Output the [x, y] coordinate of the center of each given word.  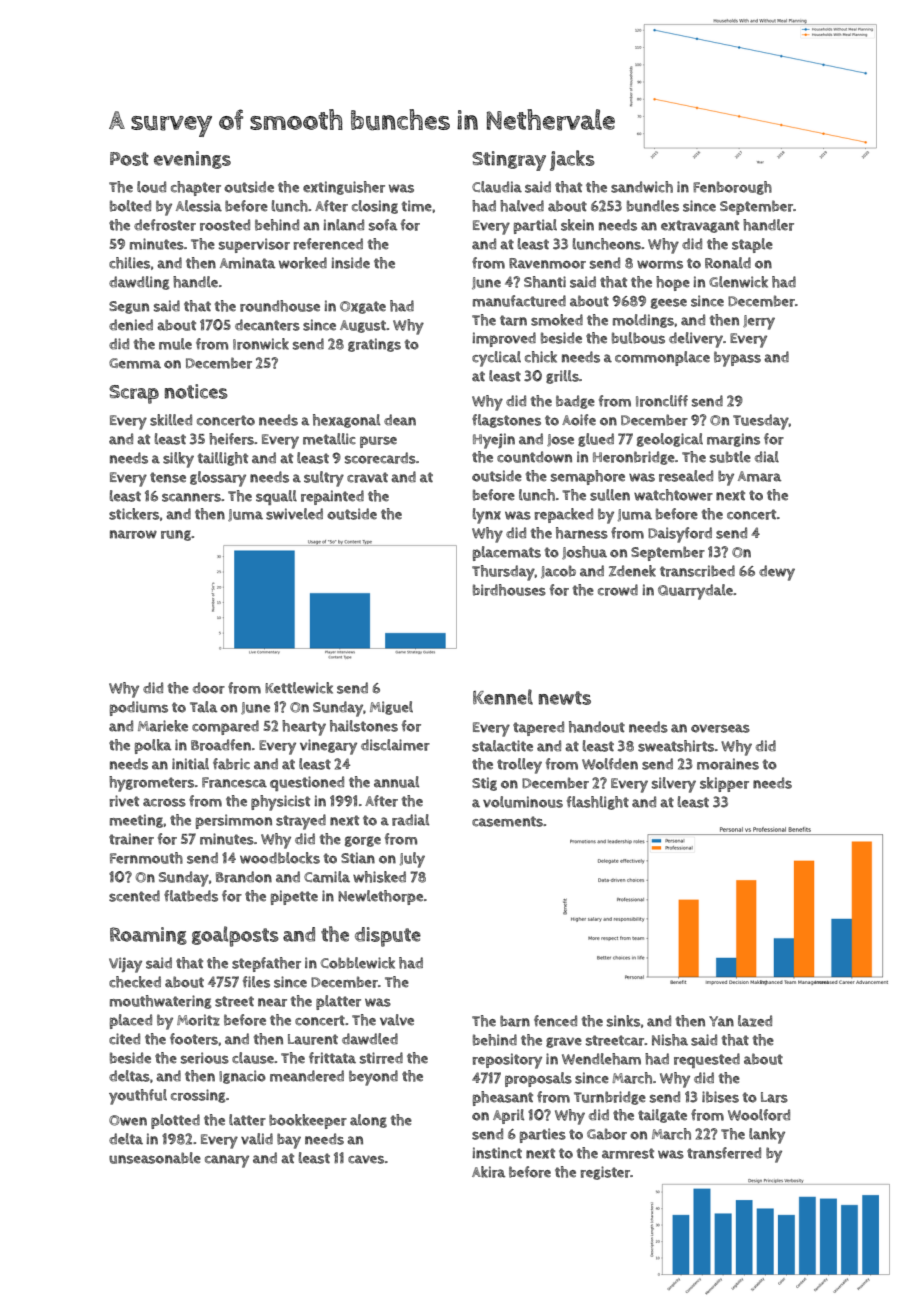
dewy [777, 573]
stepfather [266, 964]
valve [397, 1020]
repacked [564, 515]
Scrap [134, 394]
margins [733, 440]
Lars [774, 1097]
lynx [487, 516]
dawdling [139, 283]
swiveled [294, 514]
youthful [138, 1097]
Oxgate [363, 307]
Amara [759, 476]
